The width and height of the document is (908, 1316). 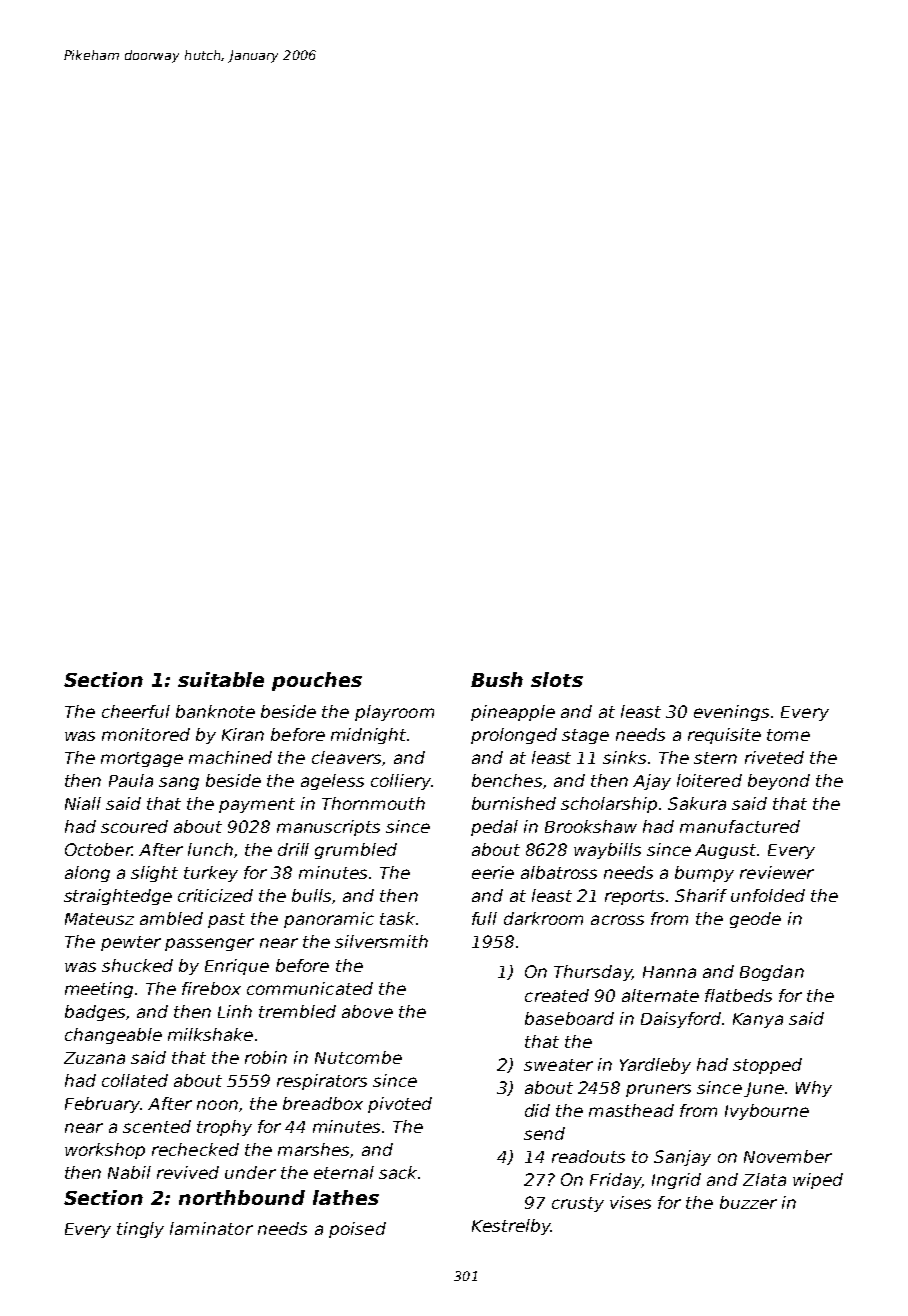 What do you see at coordinates (513, 713) in the document?
I see `pineapple` at bounding box center [513, 713].
